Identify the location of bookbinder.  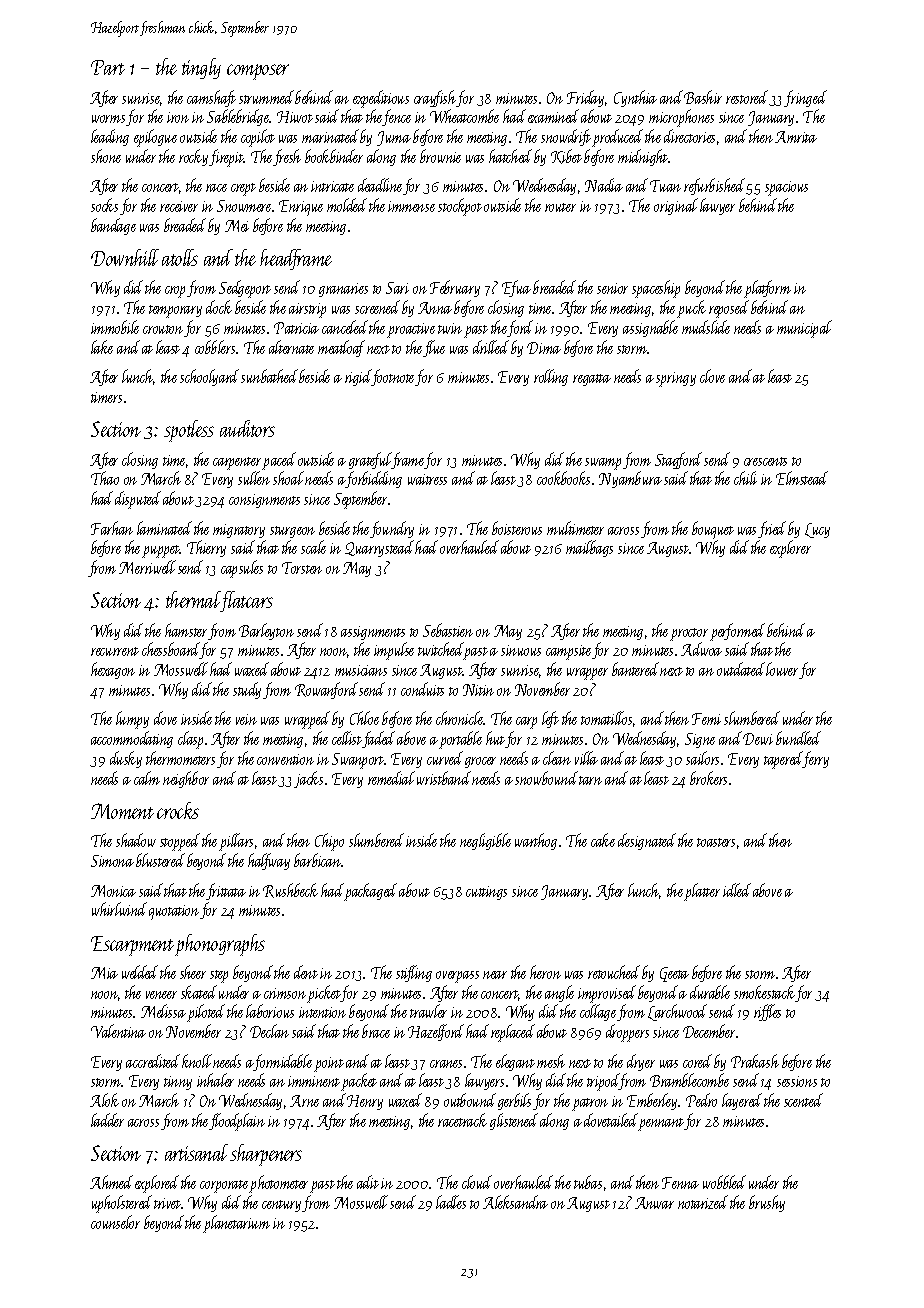
(334, 156).
